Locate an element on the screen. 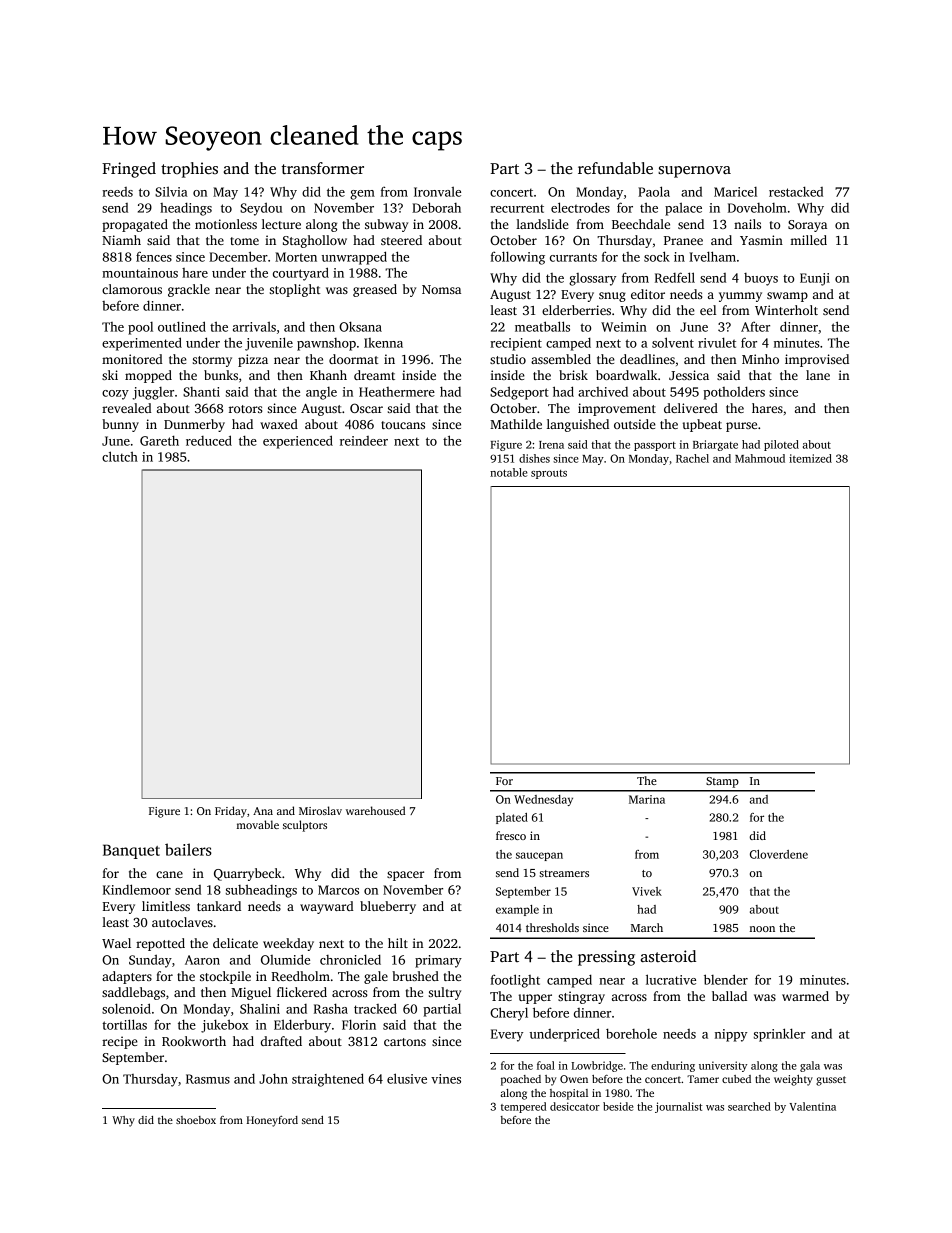 This screenshot has height=1233, width=952. notable is located at coordinates (509, 472).
